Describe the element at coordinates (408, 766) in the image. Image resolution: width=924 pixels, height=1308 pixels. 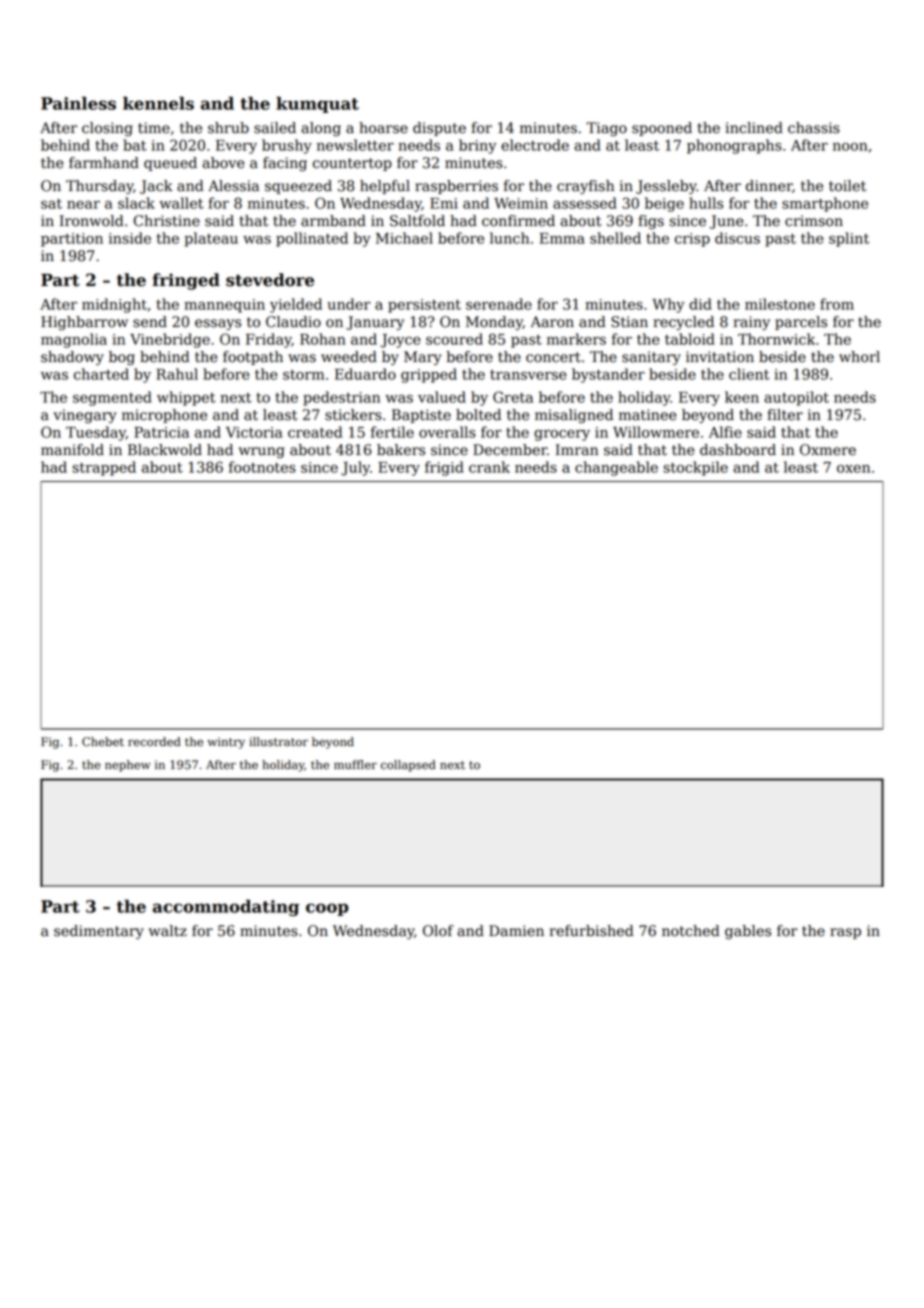
I see `collapsed` at that location.
